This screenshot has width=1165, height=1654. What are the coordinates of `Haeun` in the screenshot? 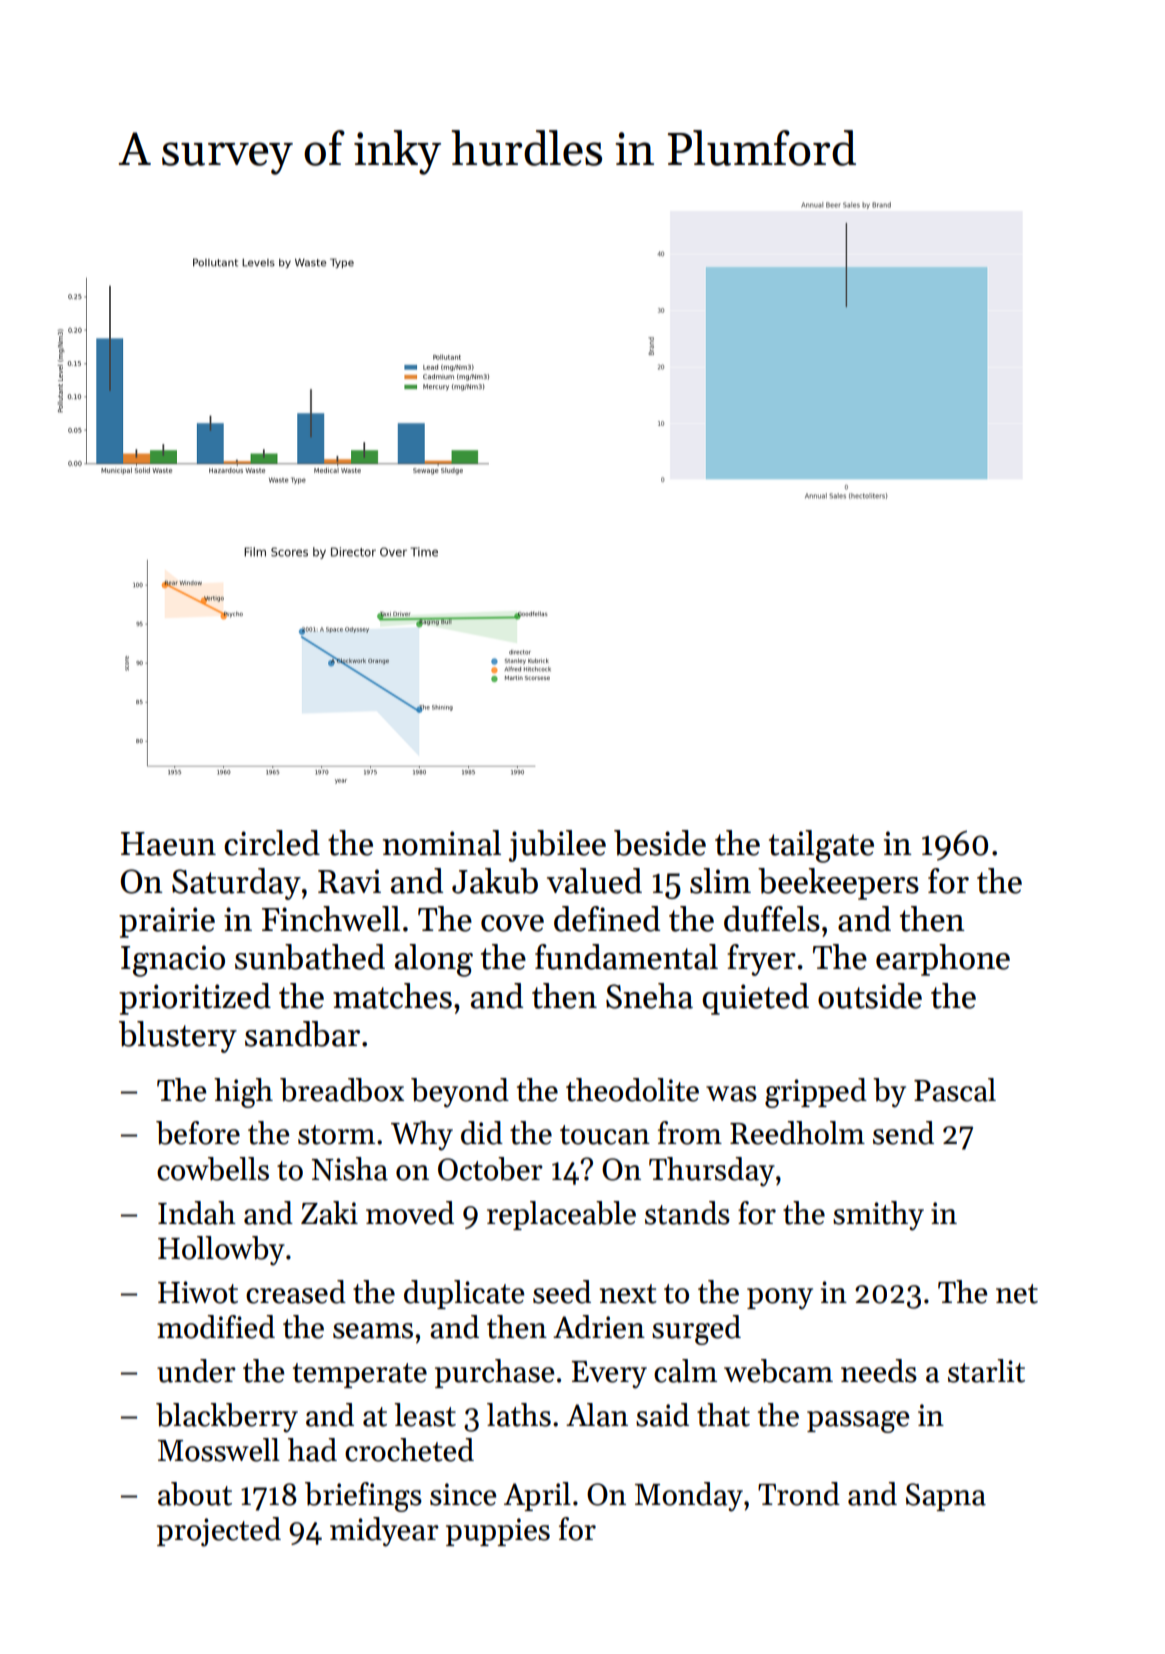 It's located at (168, 844).
